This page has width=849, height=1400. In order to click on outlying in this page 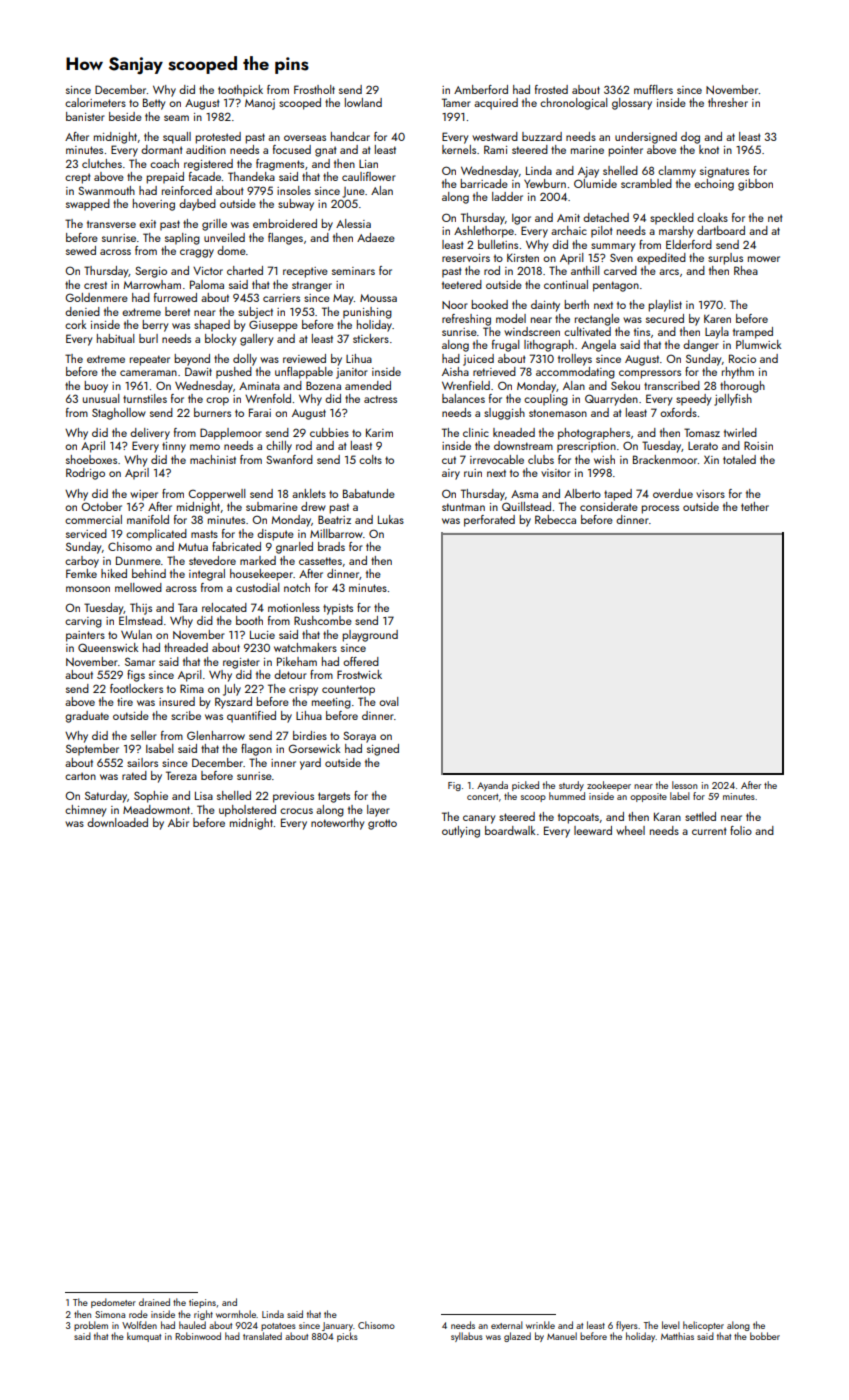, I will do `click(461, 832)`.
